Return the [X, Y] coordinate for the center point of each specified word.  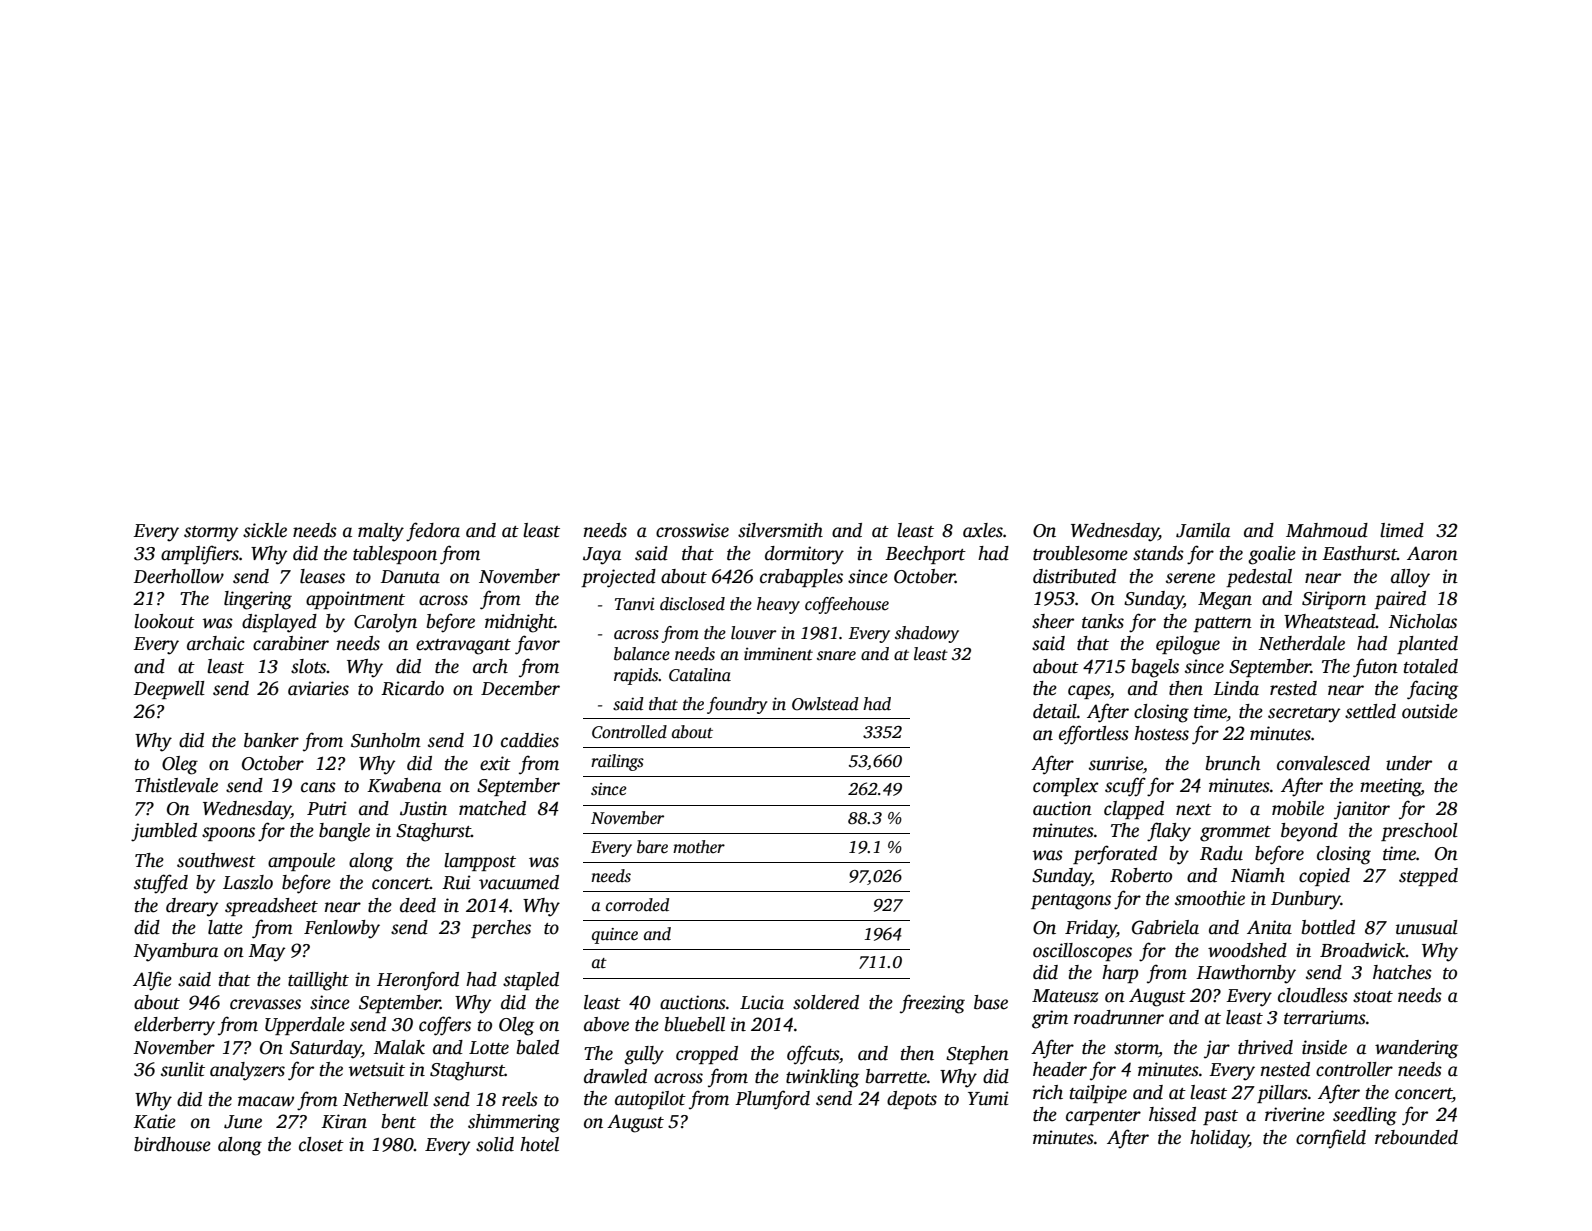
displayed [279, 623]
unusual [1427, 927]
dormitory [804, 555]
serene [1190, 578]
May [266, 953]
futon [1375, 668]
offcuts [813, 1055]
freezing [932, 1004]
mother [699, 847]
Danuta [410, 577]
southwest [216, 860]
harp [1120, 974]
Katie [154, 1121]
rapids [636, 676]
